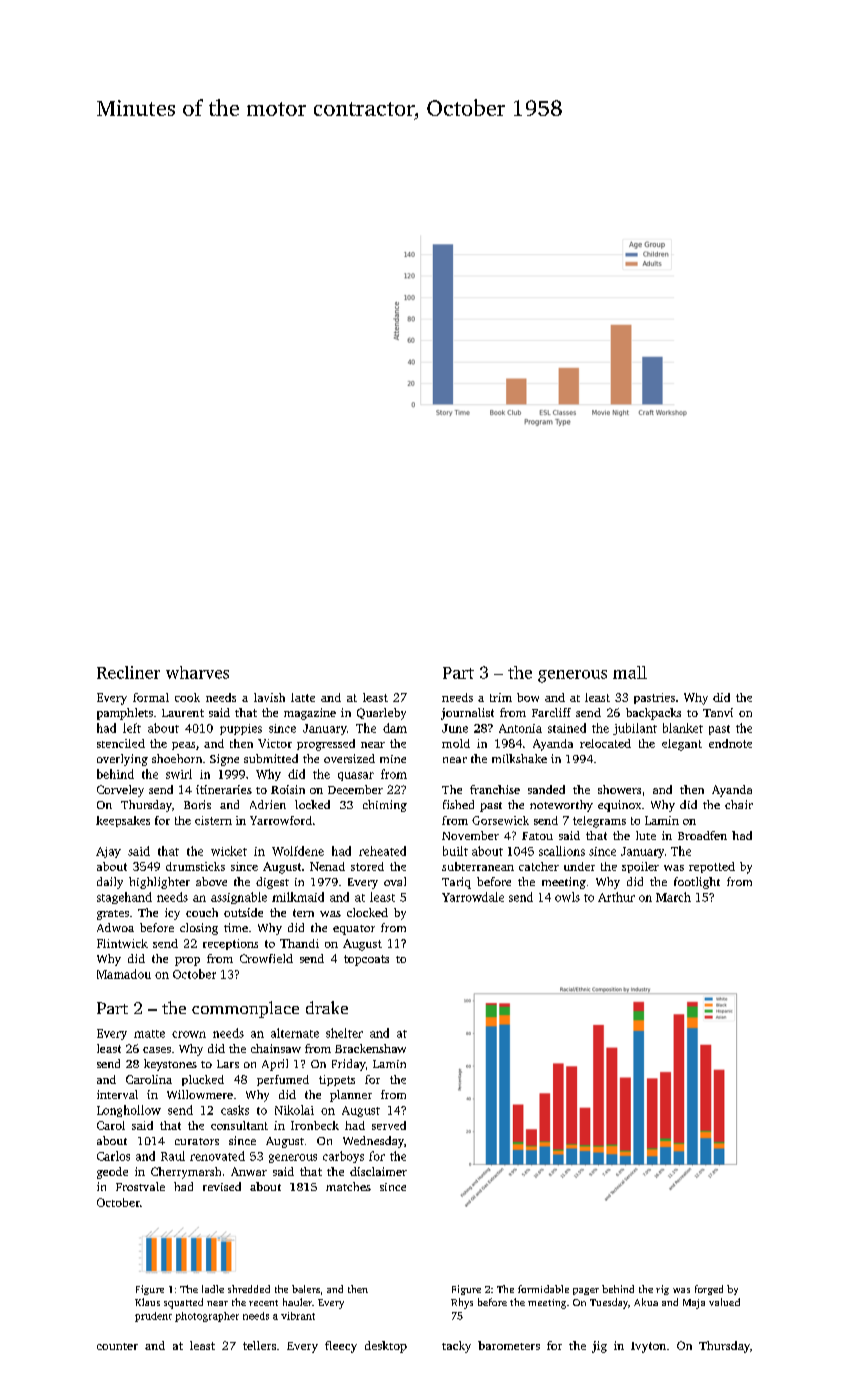 The width and height of the document is (849, 1400). What do you see at coordinates (605, 743) in the document?
I see `relocated` at bounding box center [605, 743].
